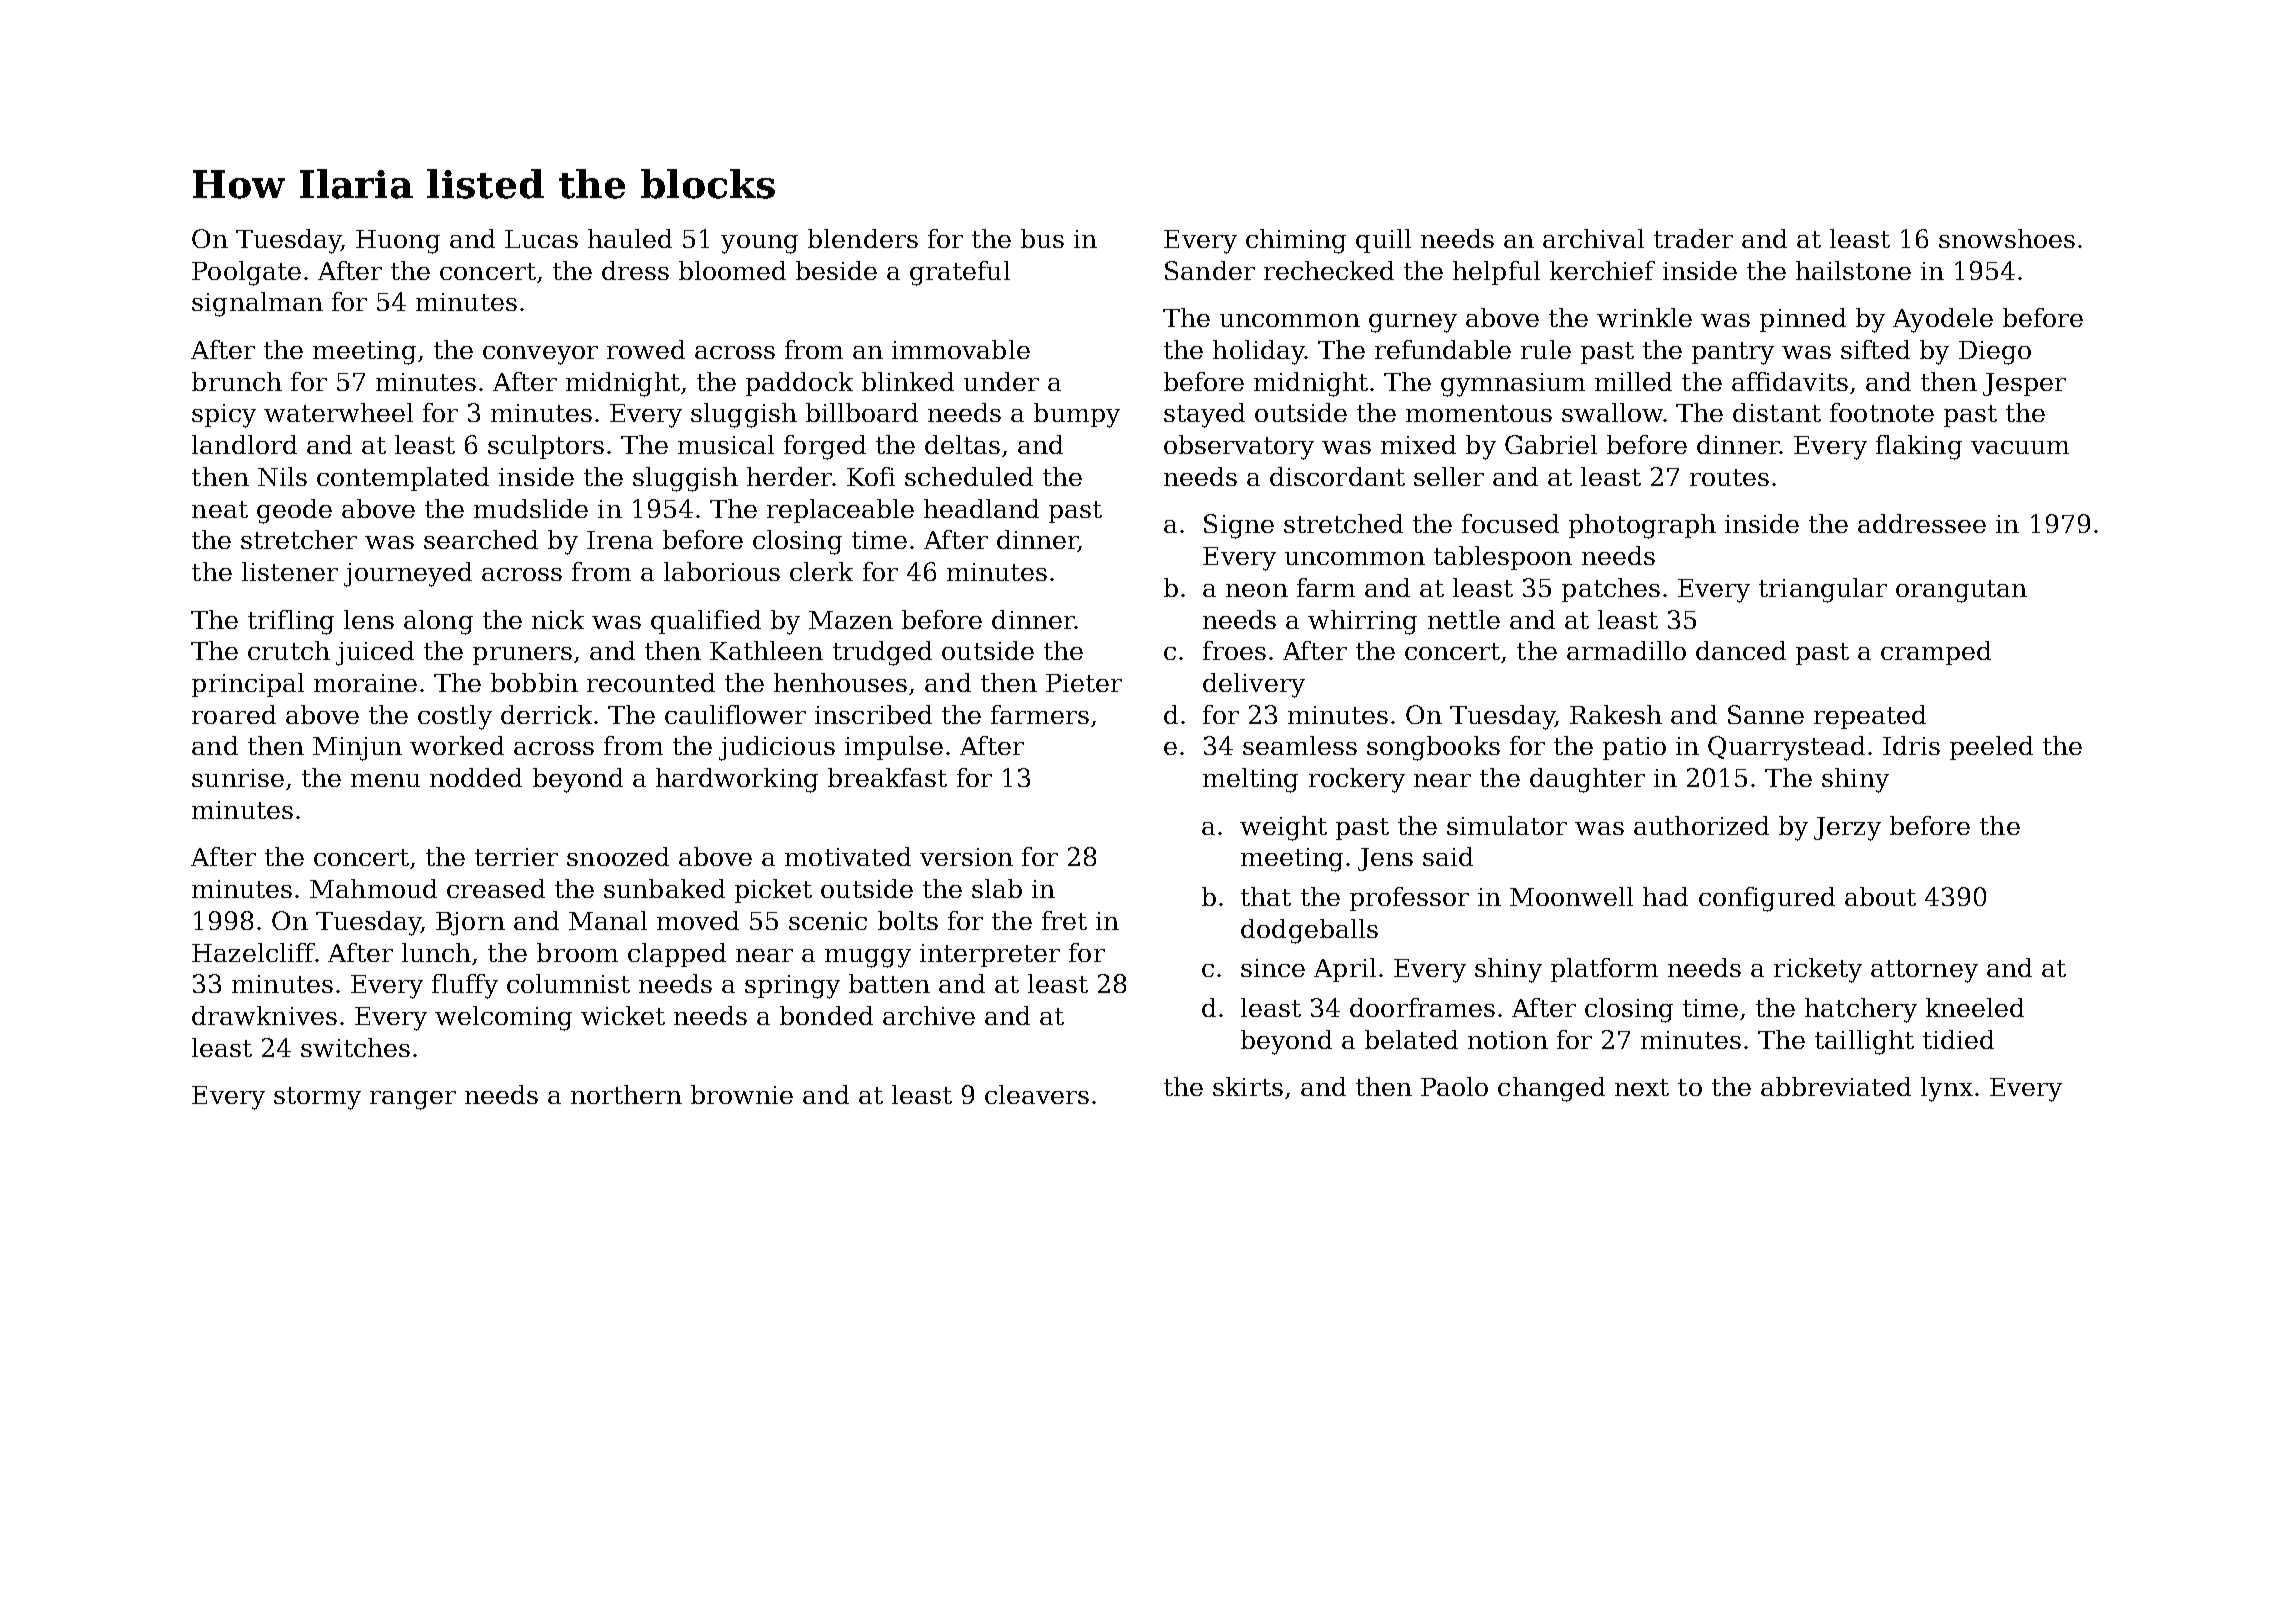  Describe the element at coordinates (290, 571) in the image. I see `listener` at that location.
